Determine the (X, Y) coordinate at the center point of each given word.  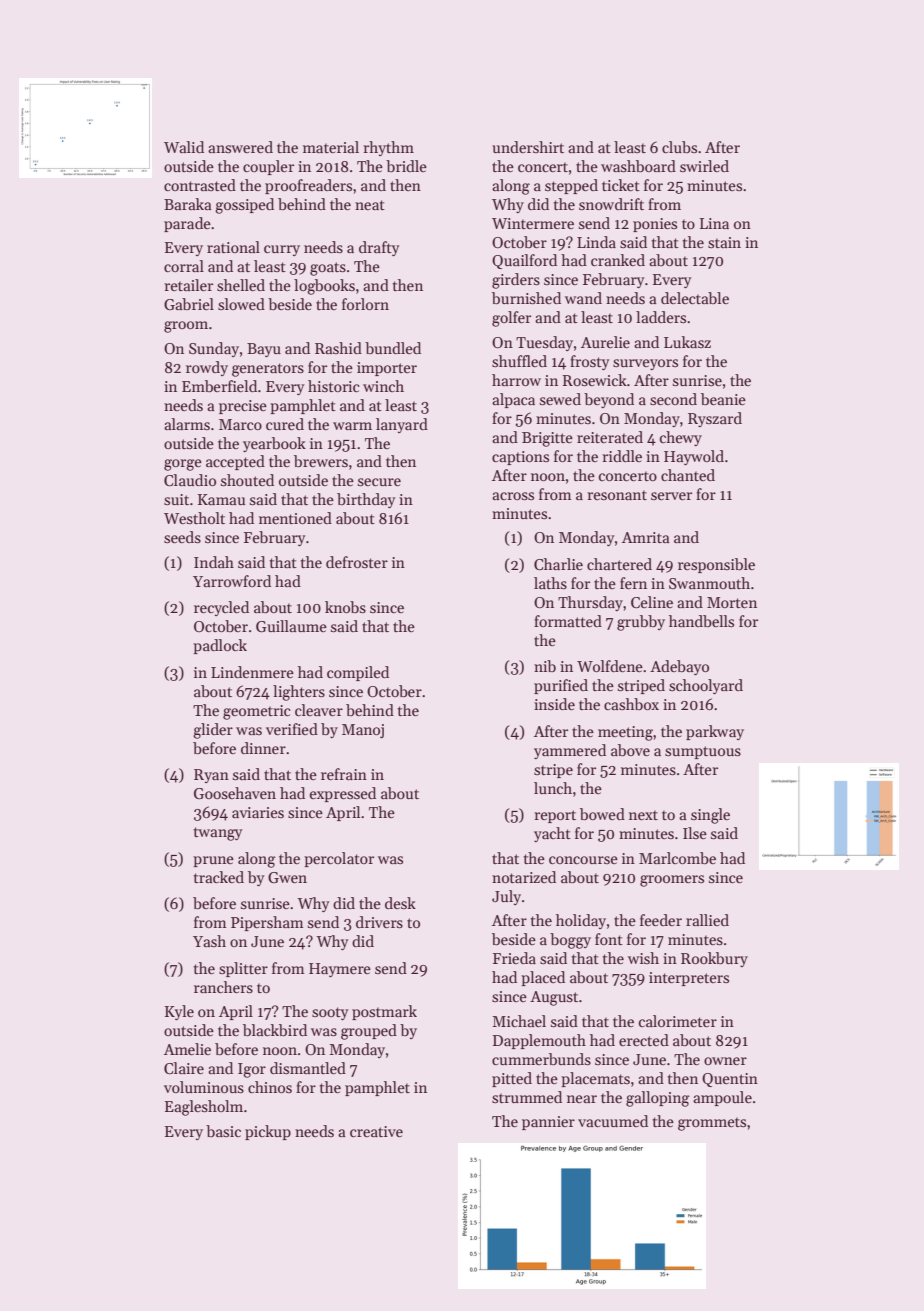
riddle (622, 456)
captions (520, 458)
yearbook (274, 444)
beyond (609, 400)
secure (379, 482)
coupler (268, 167)
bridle (406, 166)
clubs (679, 147)
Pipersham (267, 923)
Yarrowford (232, 581)
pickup (268, 1132)
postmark (384, 1012)
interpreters (689, 979)
